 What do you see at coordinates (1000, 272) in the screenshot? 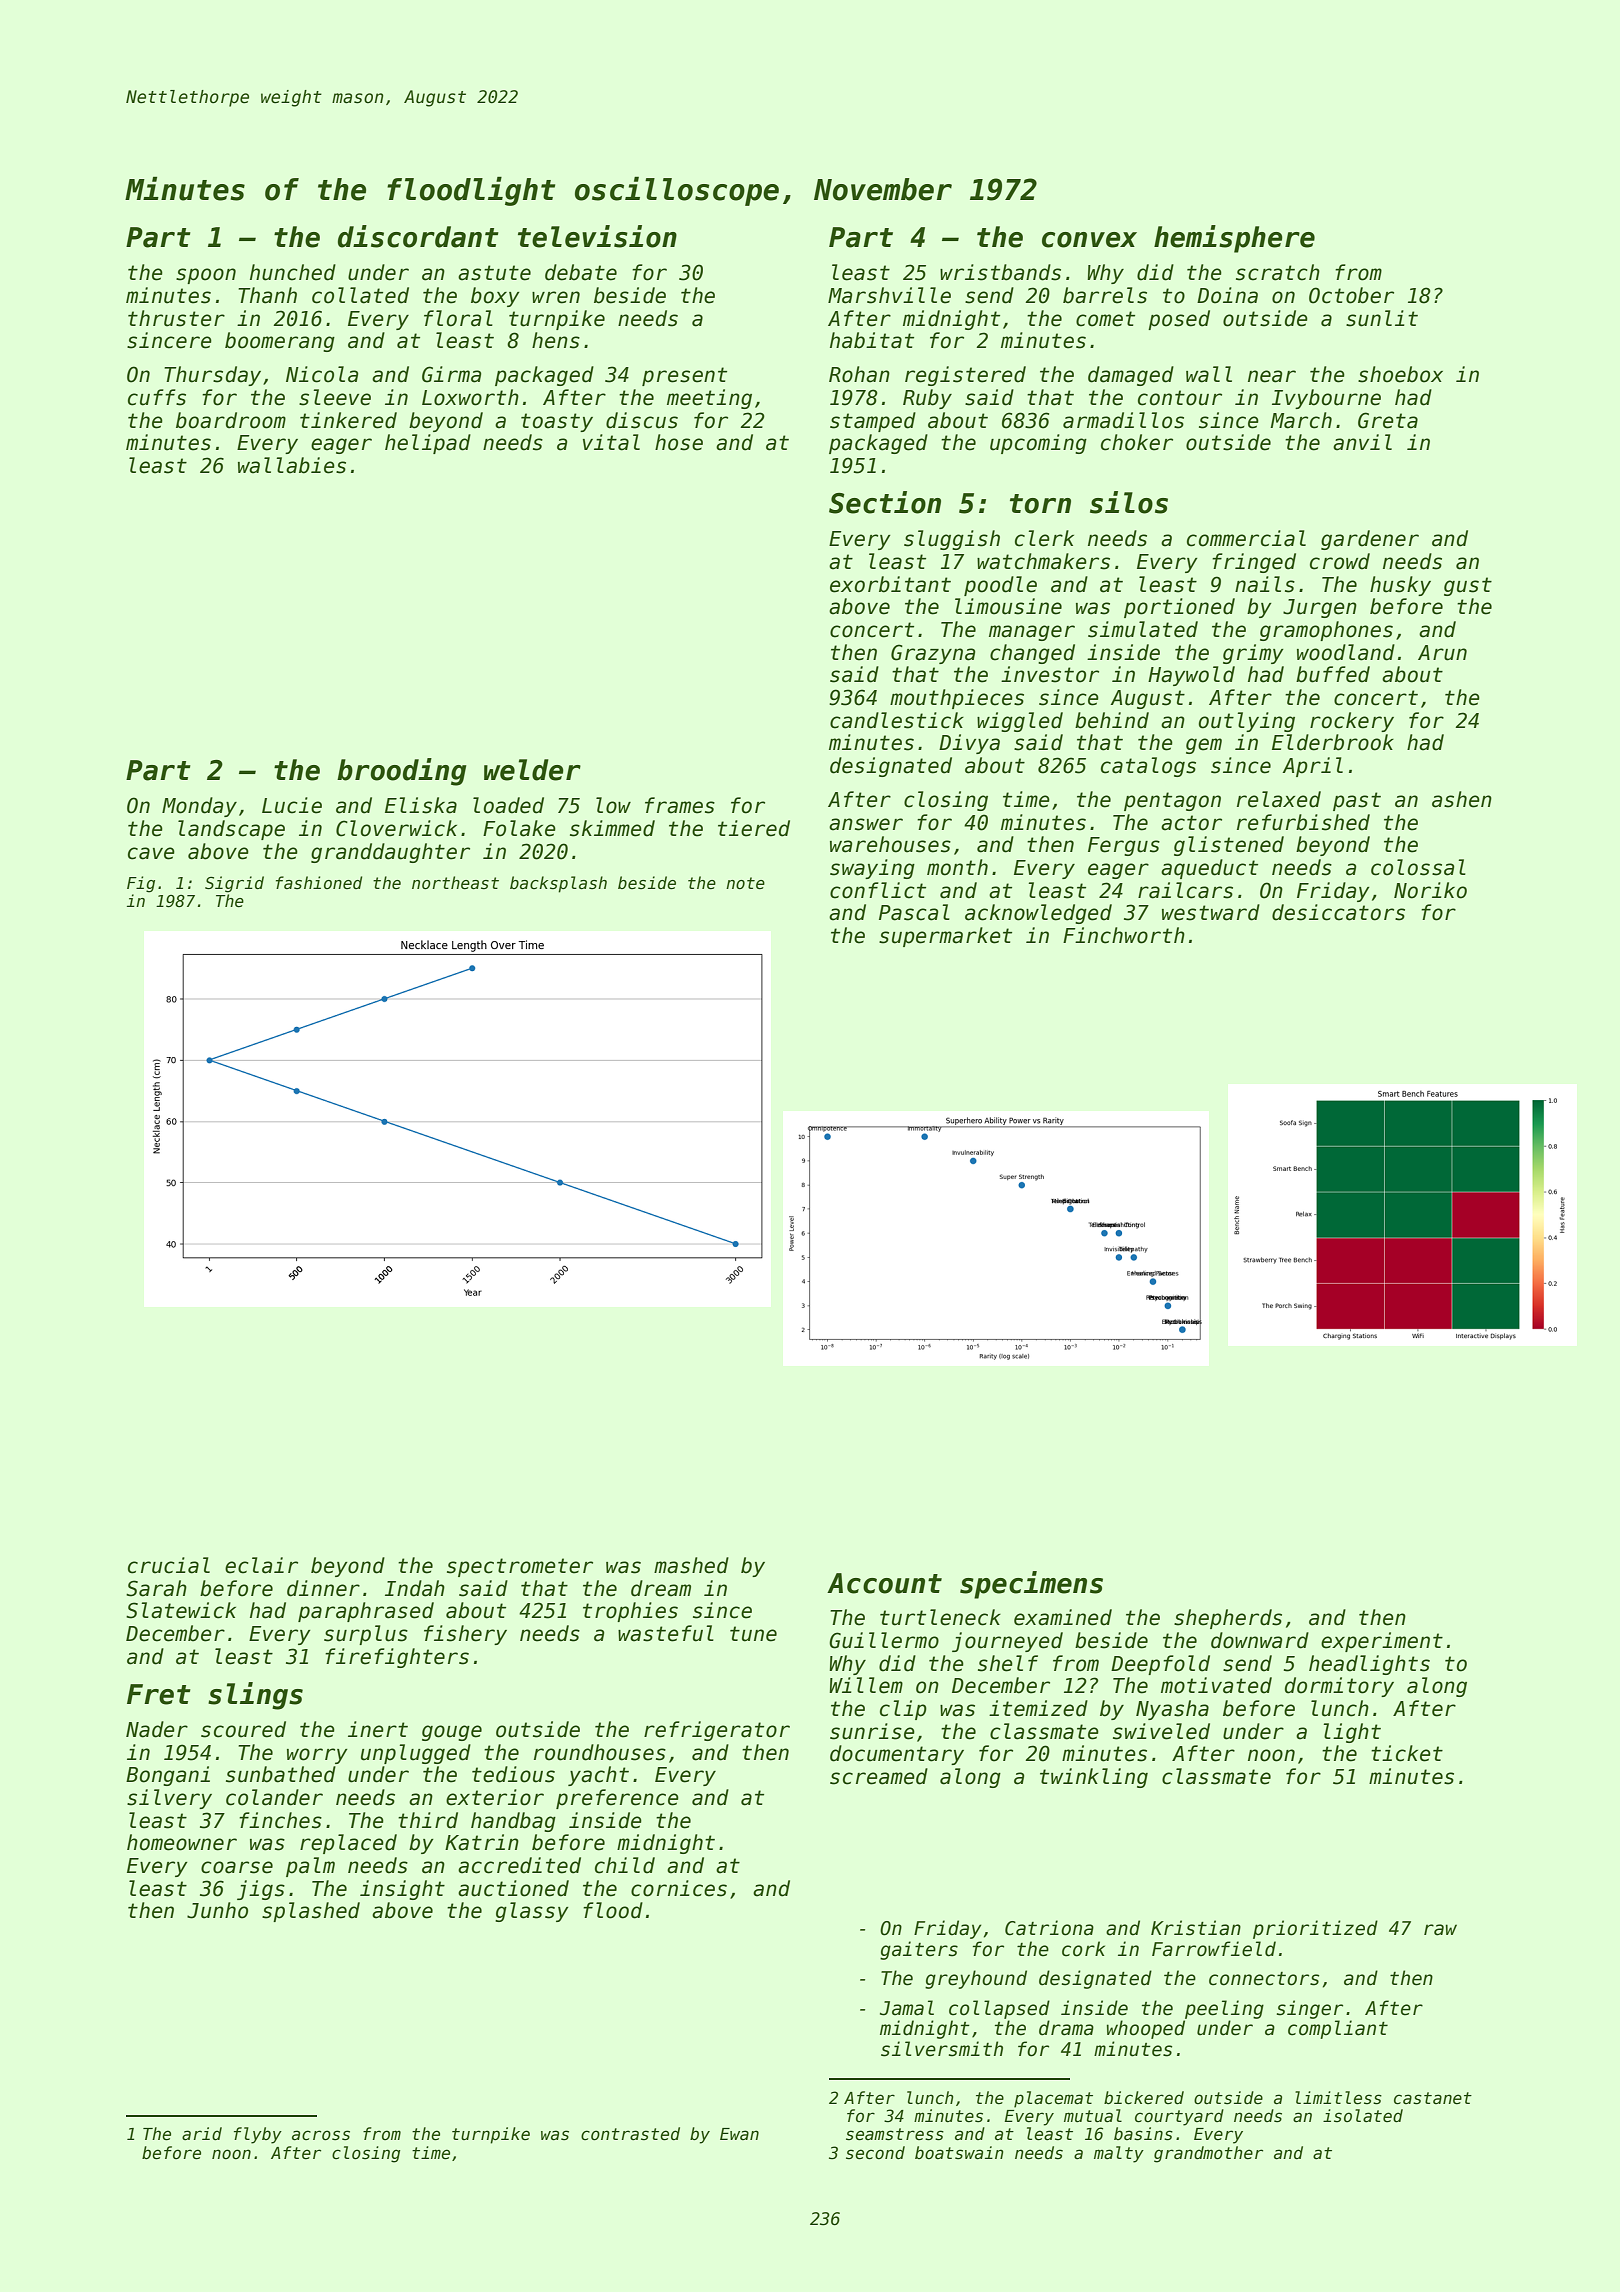
I see `wristbands` at bounding box center [1000, 272].
